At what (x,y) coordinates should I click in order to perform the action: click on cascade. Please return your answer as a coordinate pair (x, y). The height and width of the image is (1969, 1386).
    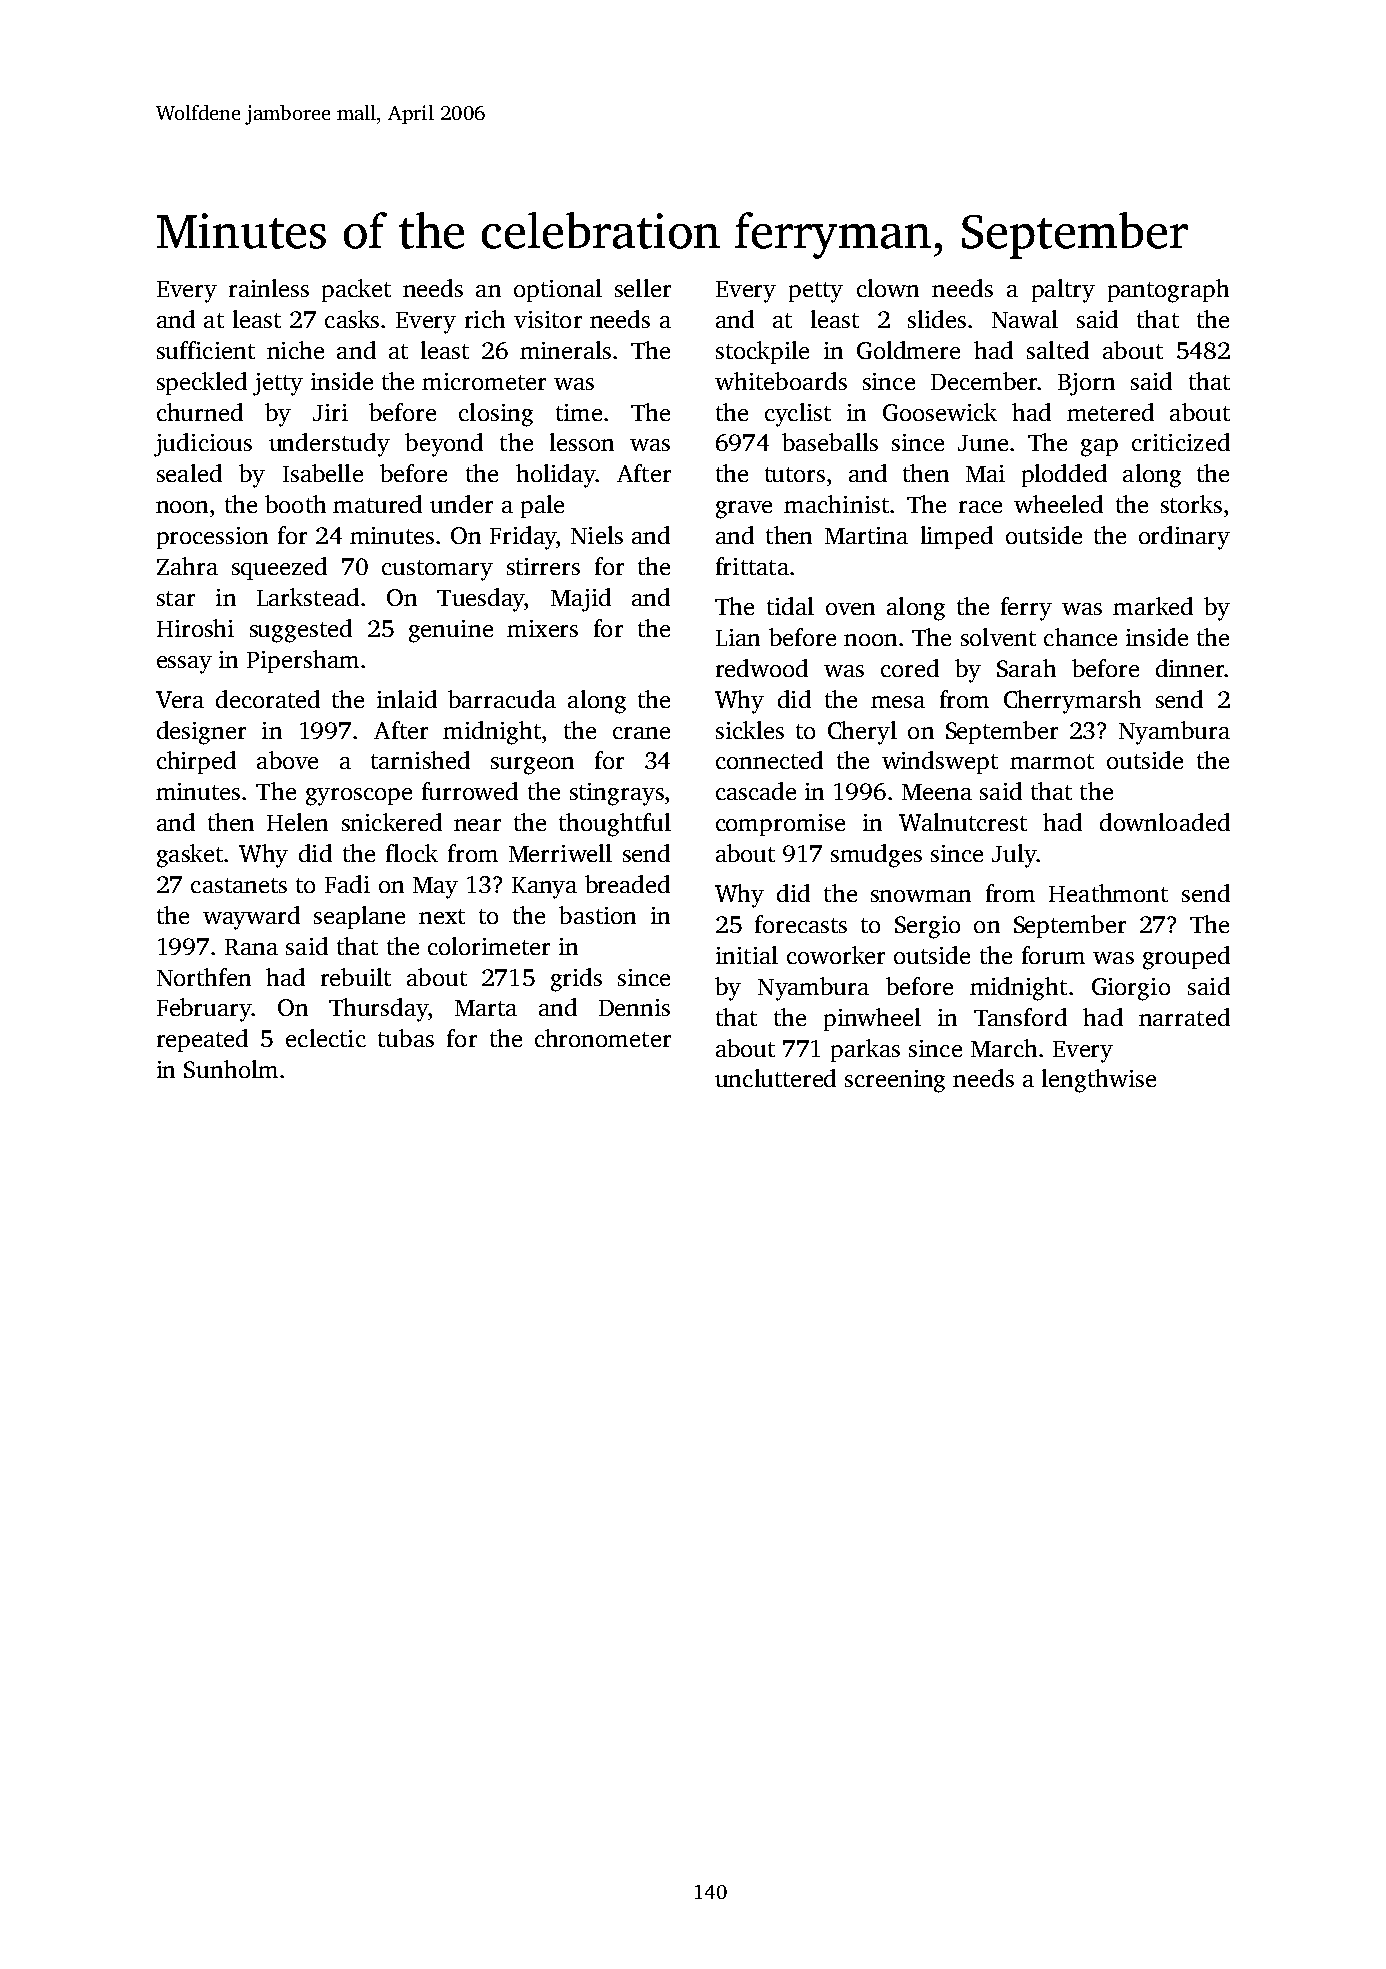
    Looking at the image, I should click on (756, 791).
